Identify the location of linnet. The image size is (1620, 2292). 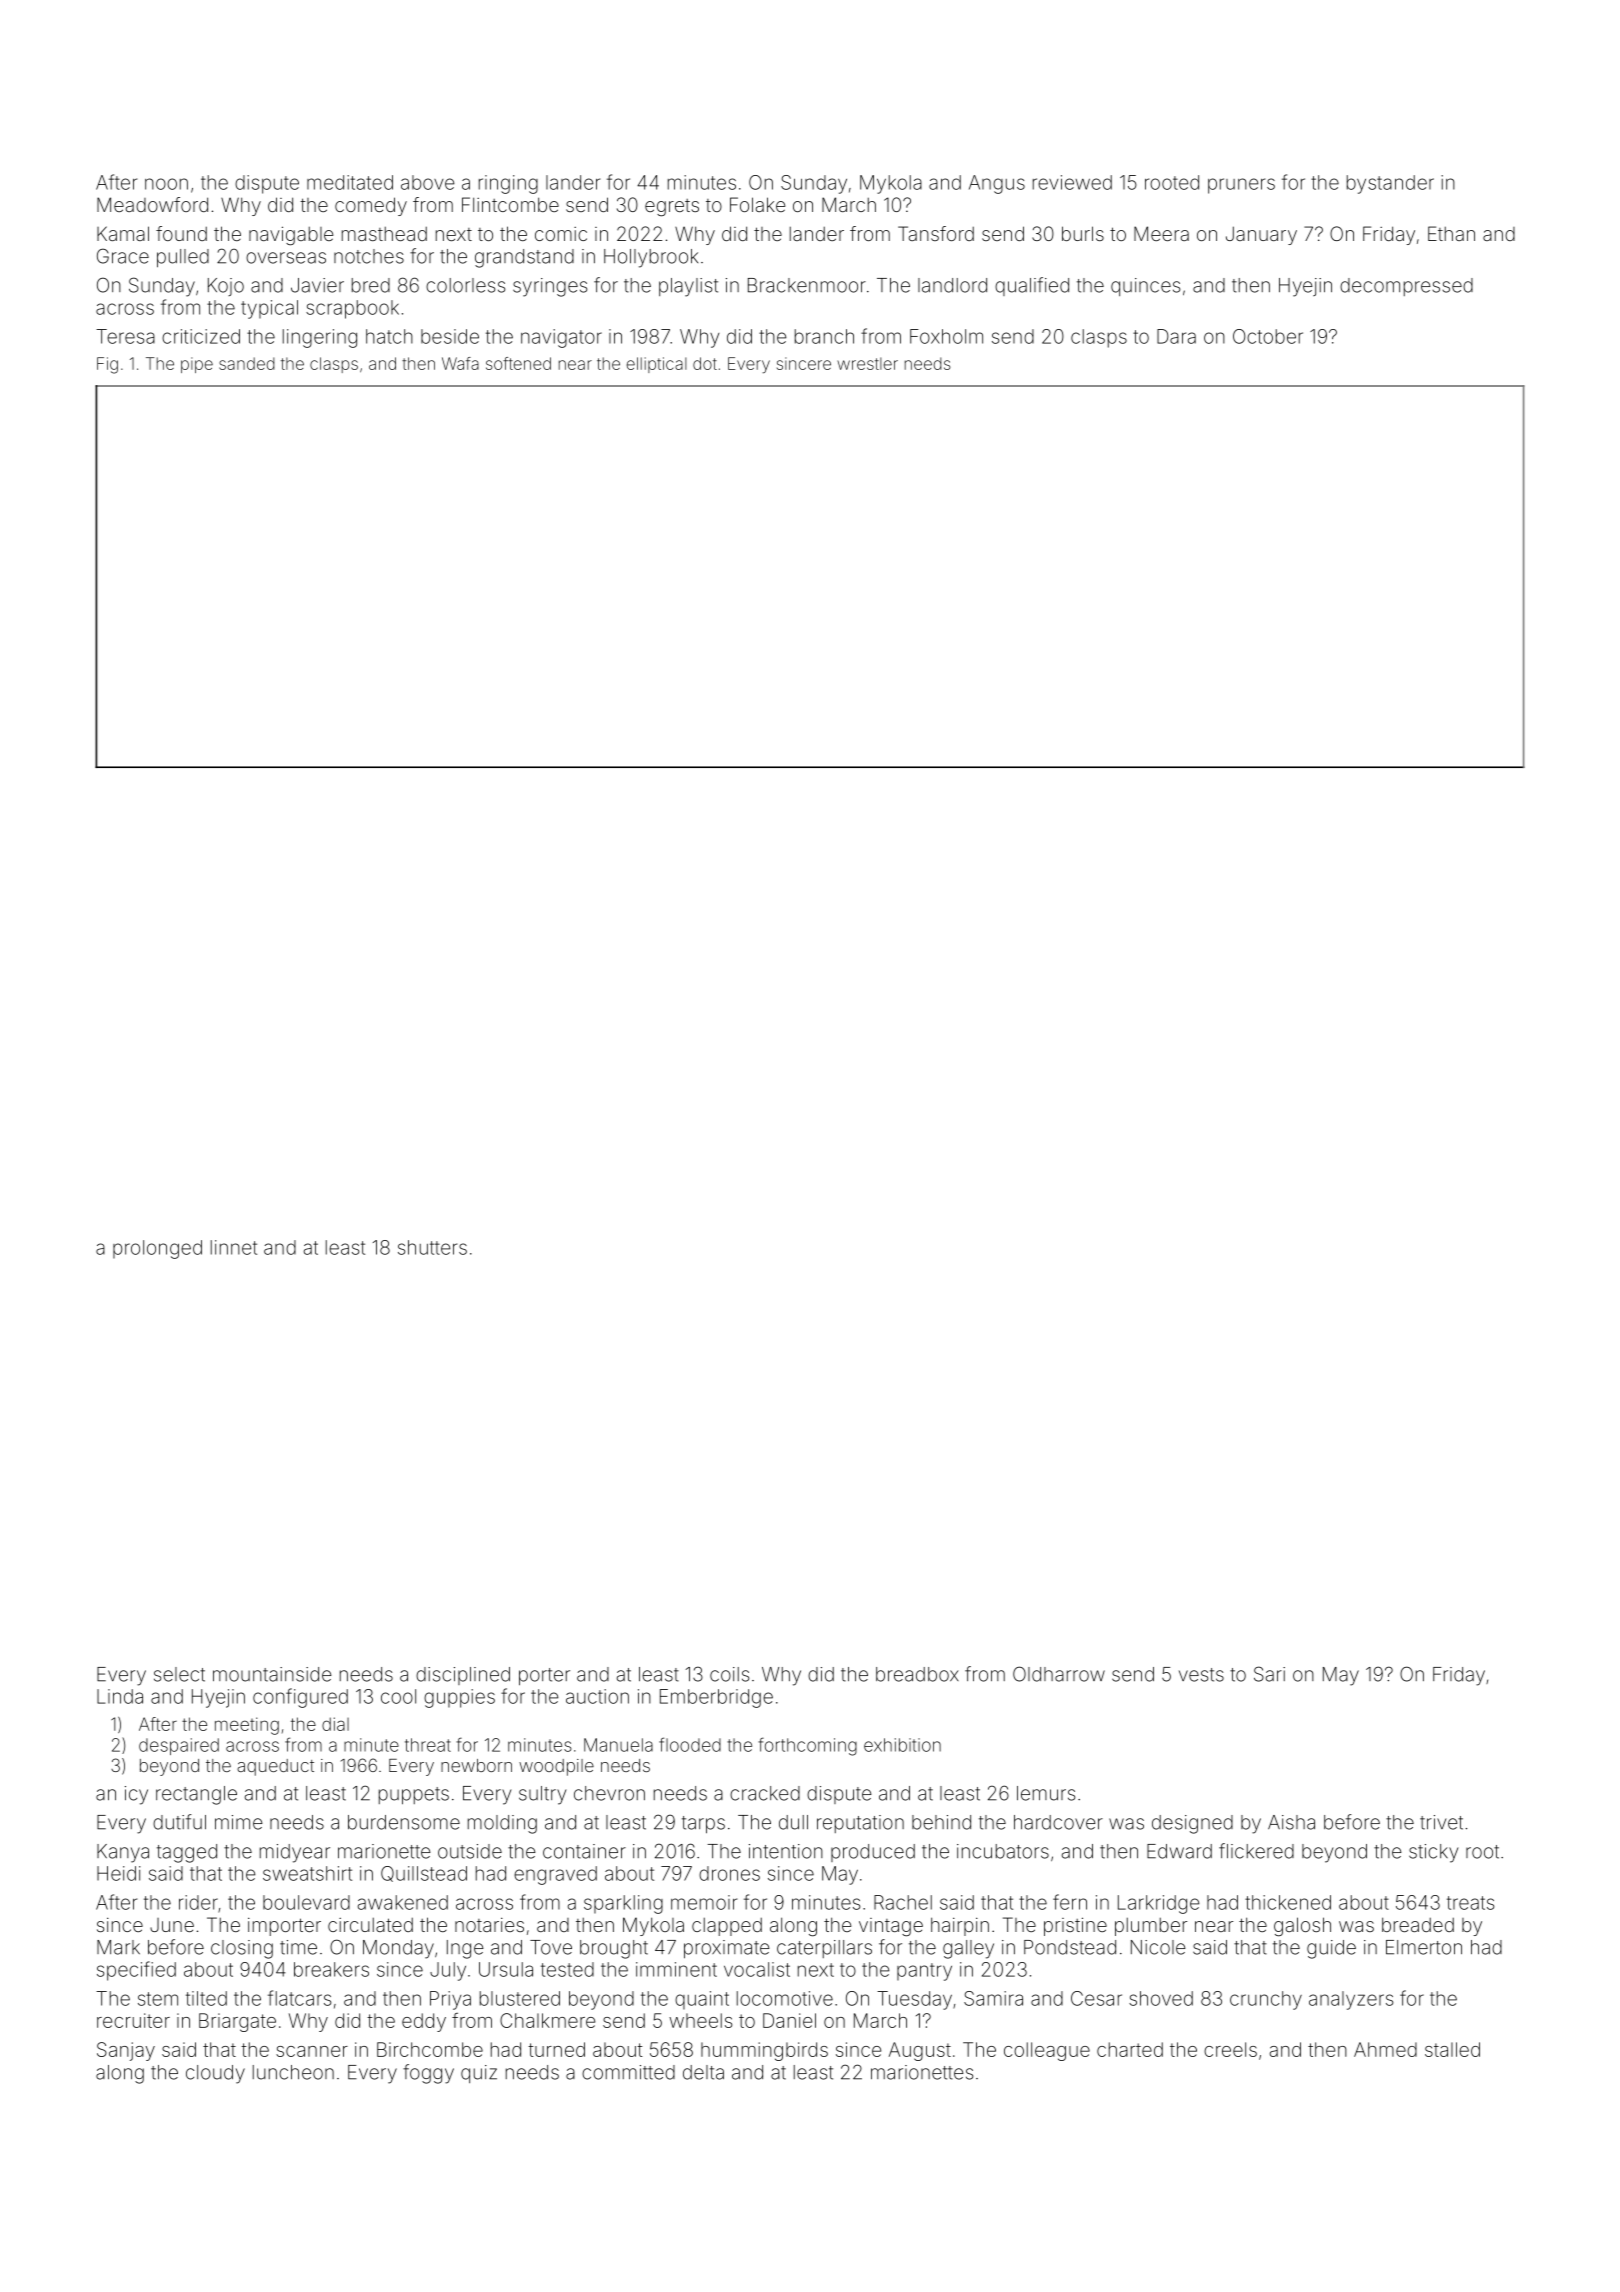
(234, 1247).
